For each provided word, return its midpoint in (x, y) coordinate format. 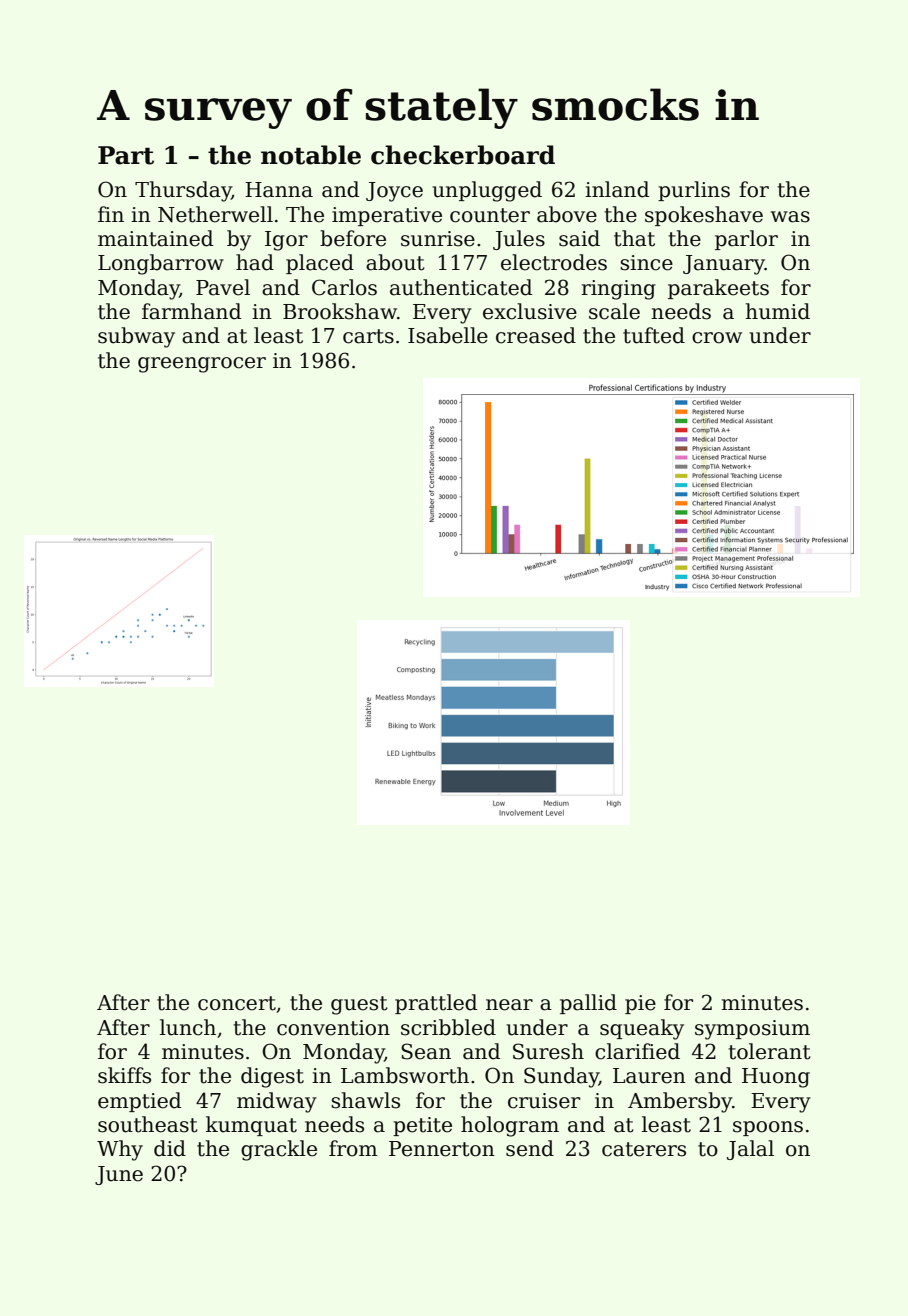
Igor (286, 241)
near (509, 1005)
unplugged (487, 191)
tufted (654, 335)
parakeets (718, 289)
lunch (188, 1027)
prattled (436, 1004)
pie (640, 1004)
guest (359, 1005)
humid (778, 311)
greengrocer (202, 365)
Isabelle (448, 335)
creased (536, 335)
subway (136, 337)
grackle (279, 1150)
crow (717, 338)
